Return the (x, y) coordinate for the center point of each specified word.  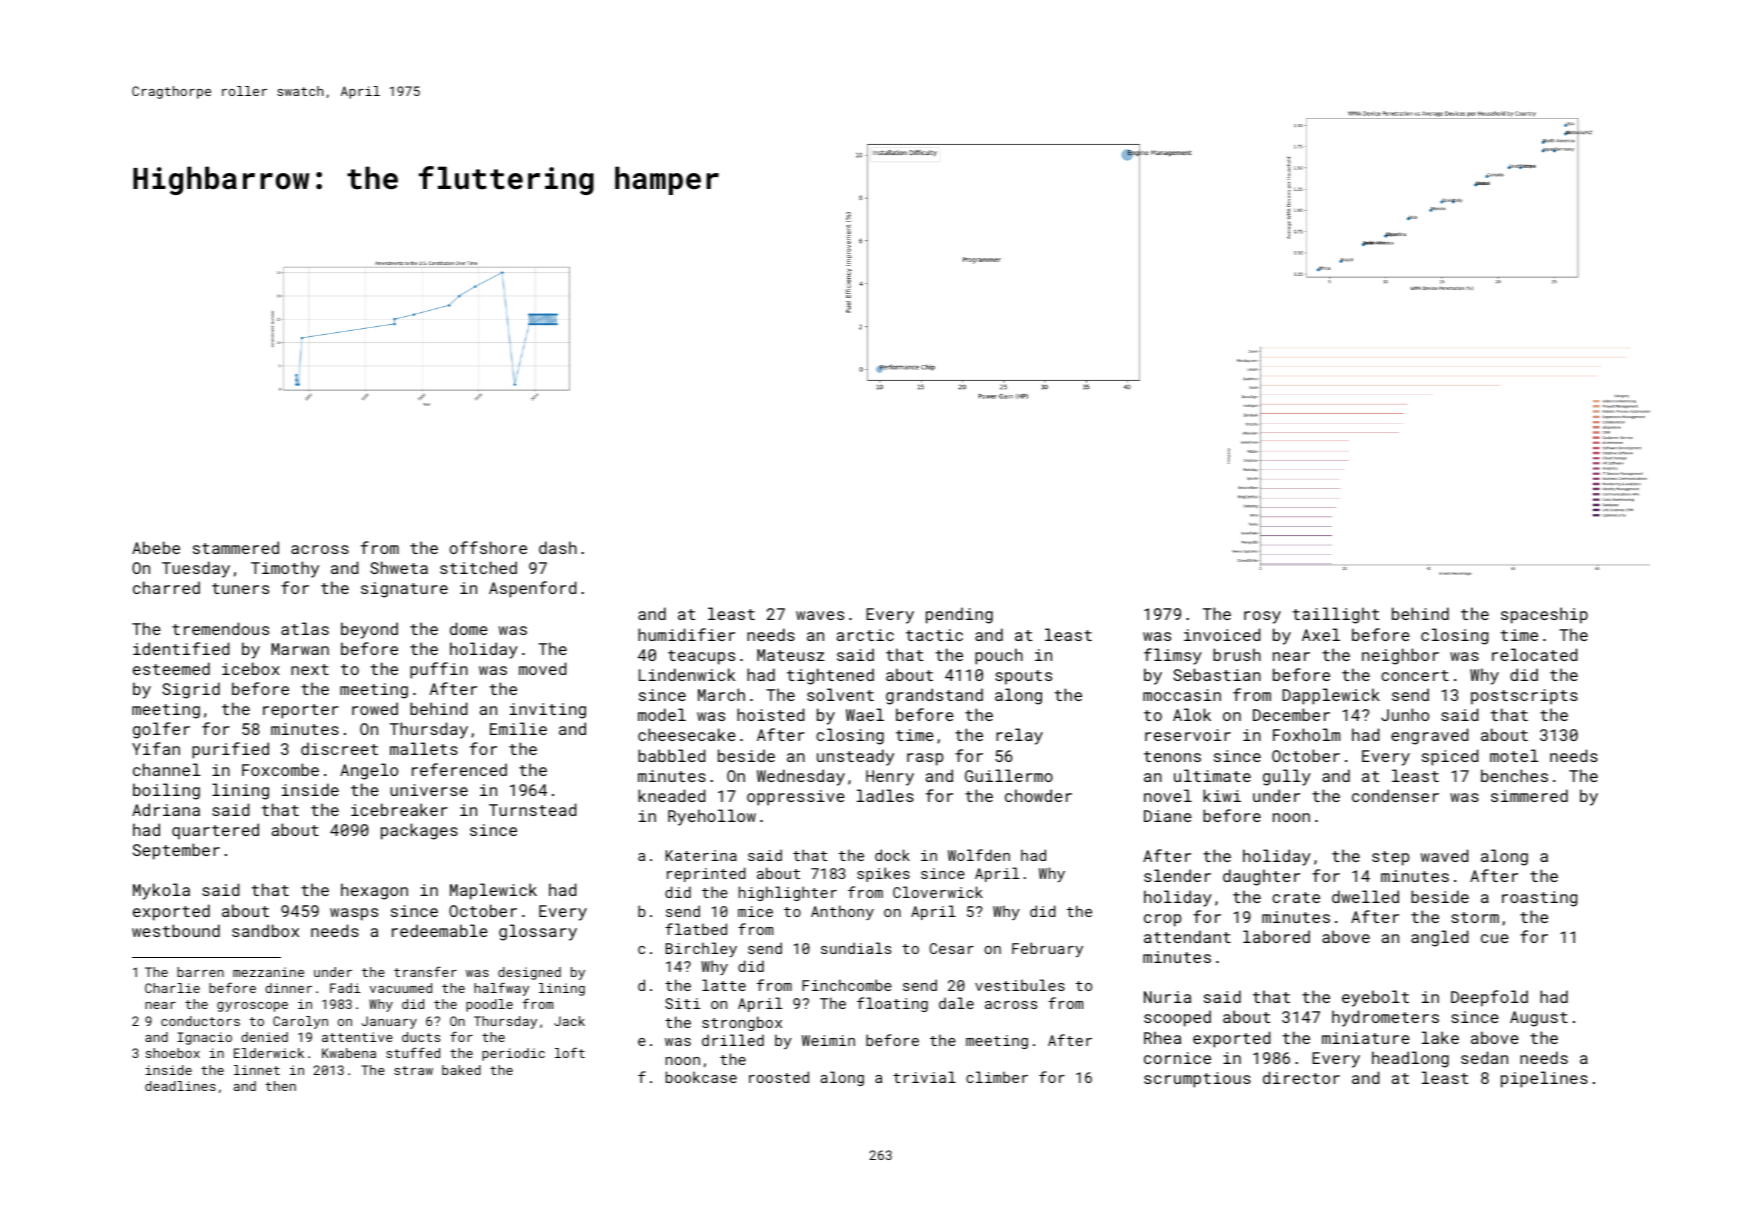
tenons (1172, 756)
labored (1276, 936)
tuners (240, 588)
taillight (1335, 615)
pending (959, 615)
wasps (354, 914)
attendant (1187, 936)
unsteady (855, 757)
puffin (439, 670)
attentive (357, 1037)
